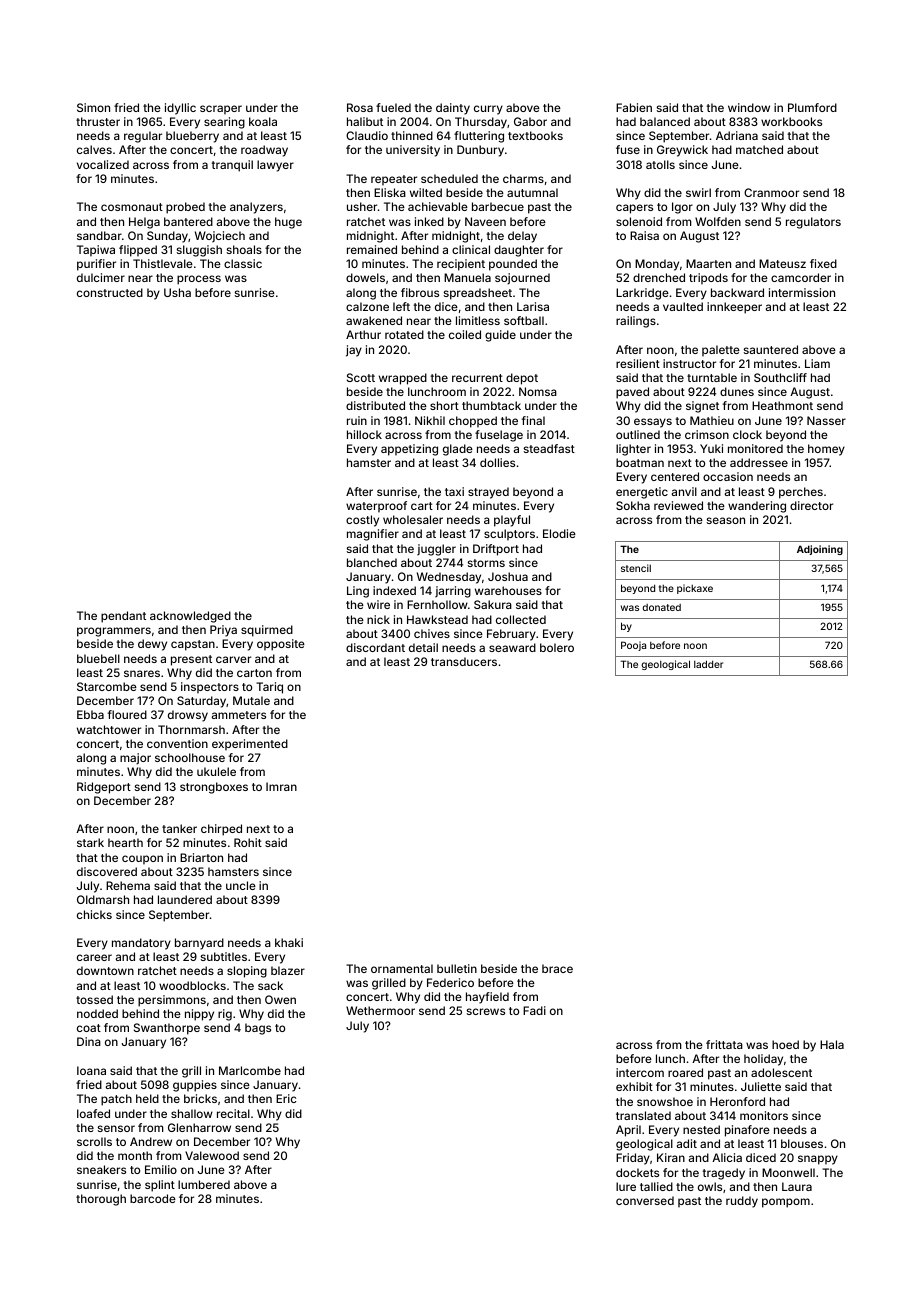  I want to click on ruddy, so click(742, 1202).
